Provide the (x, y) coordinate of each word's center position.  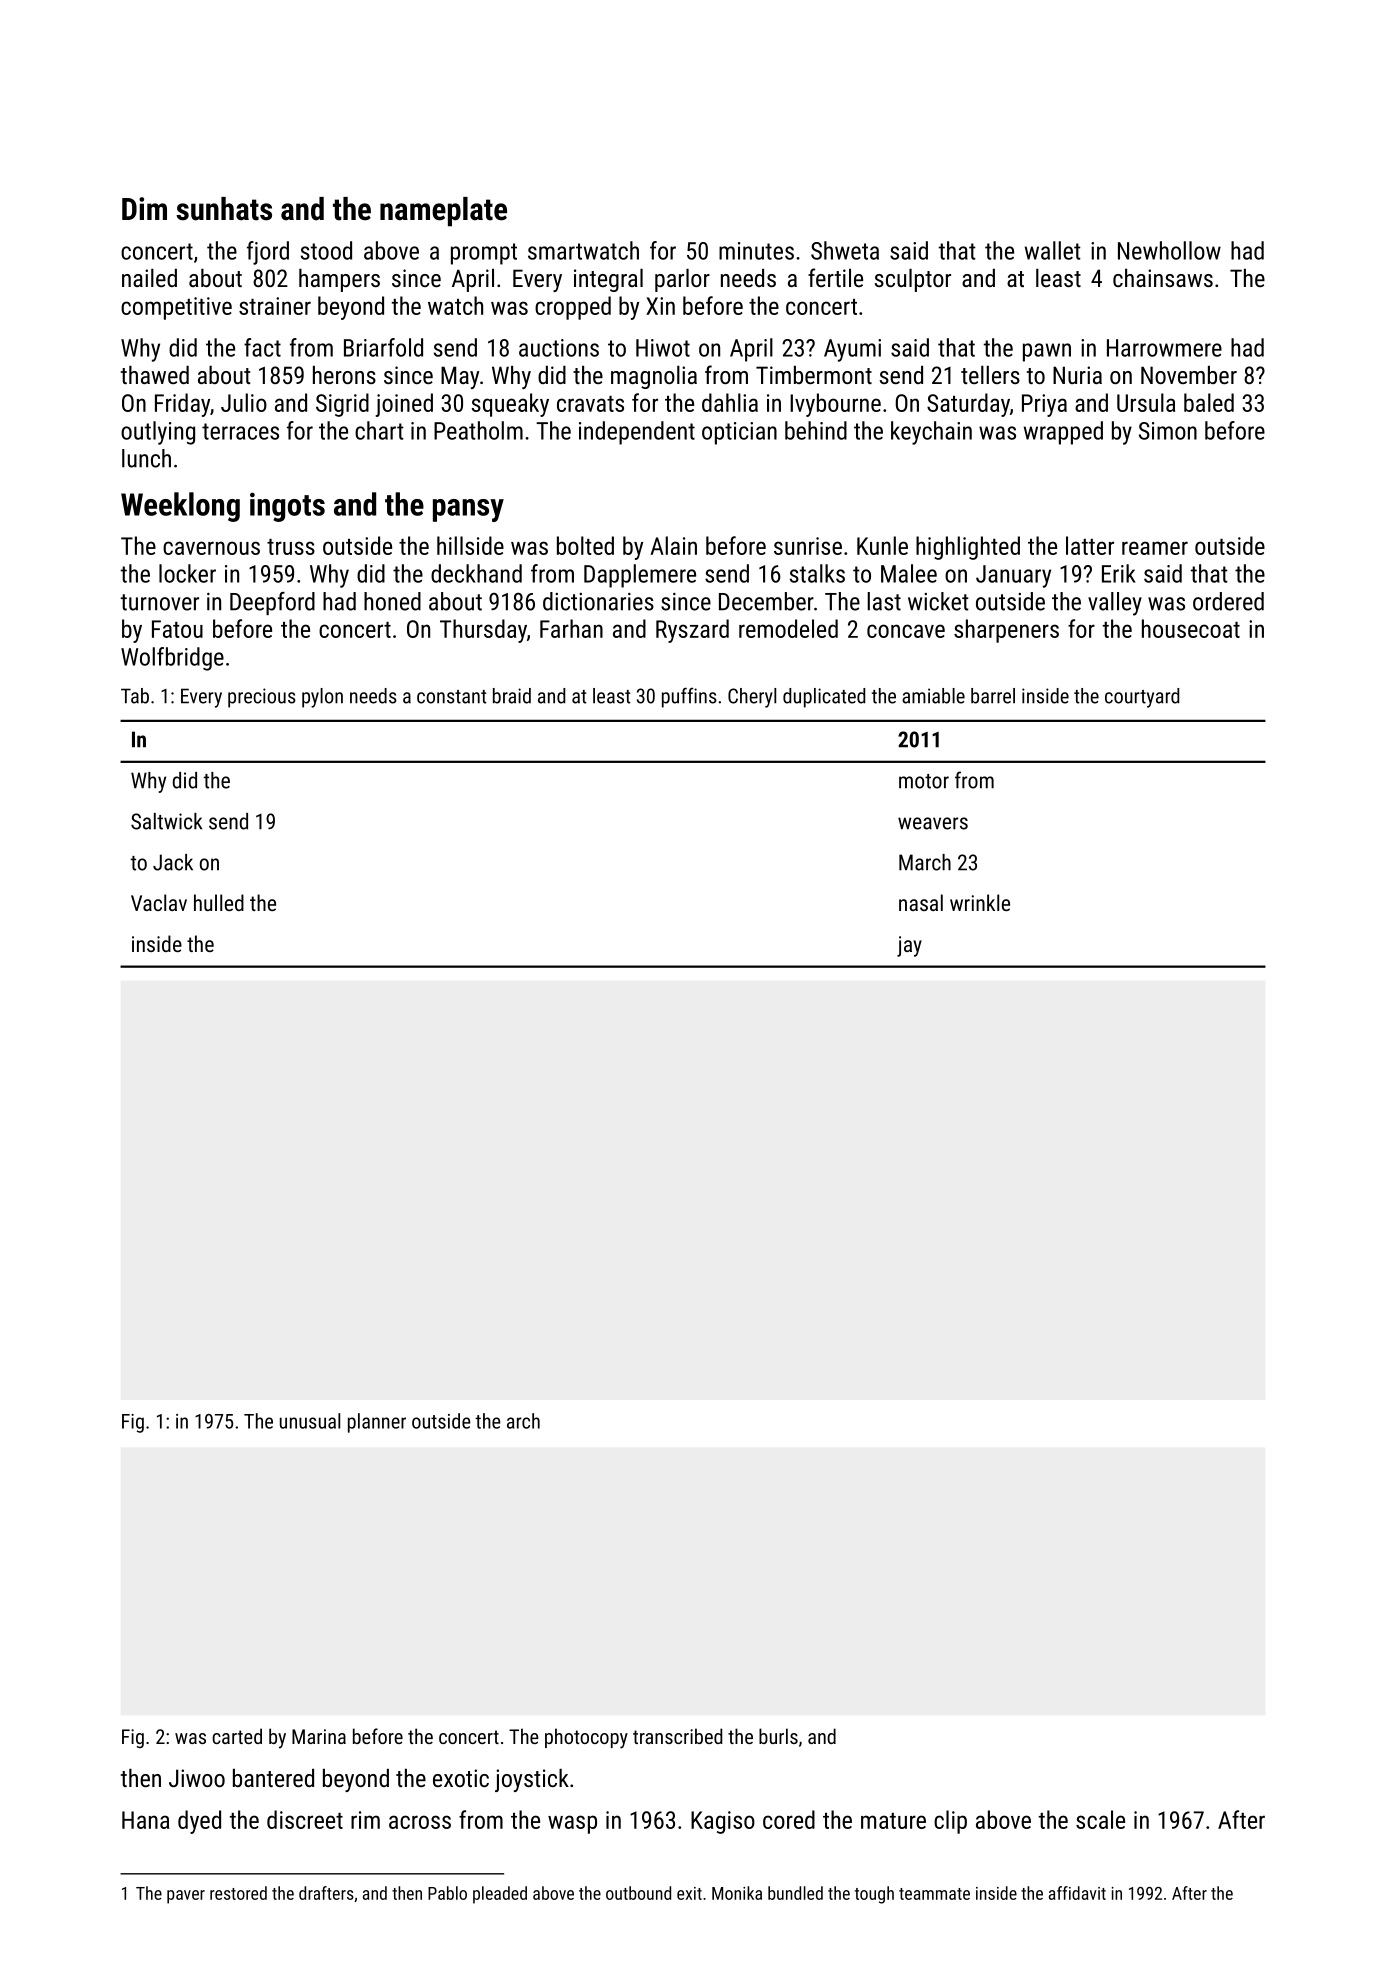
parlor (682, 280)
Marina (319, 1736)
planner (377, 1423)
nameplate (443, 212)
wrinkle (980, 902)
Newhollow (1169, 250)
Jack (173, 862)
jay (909, 946)
